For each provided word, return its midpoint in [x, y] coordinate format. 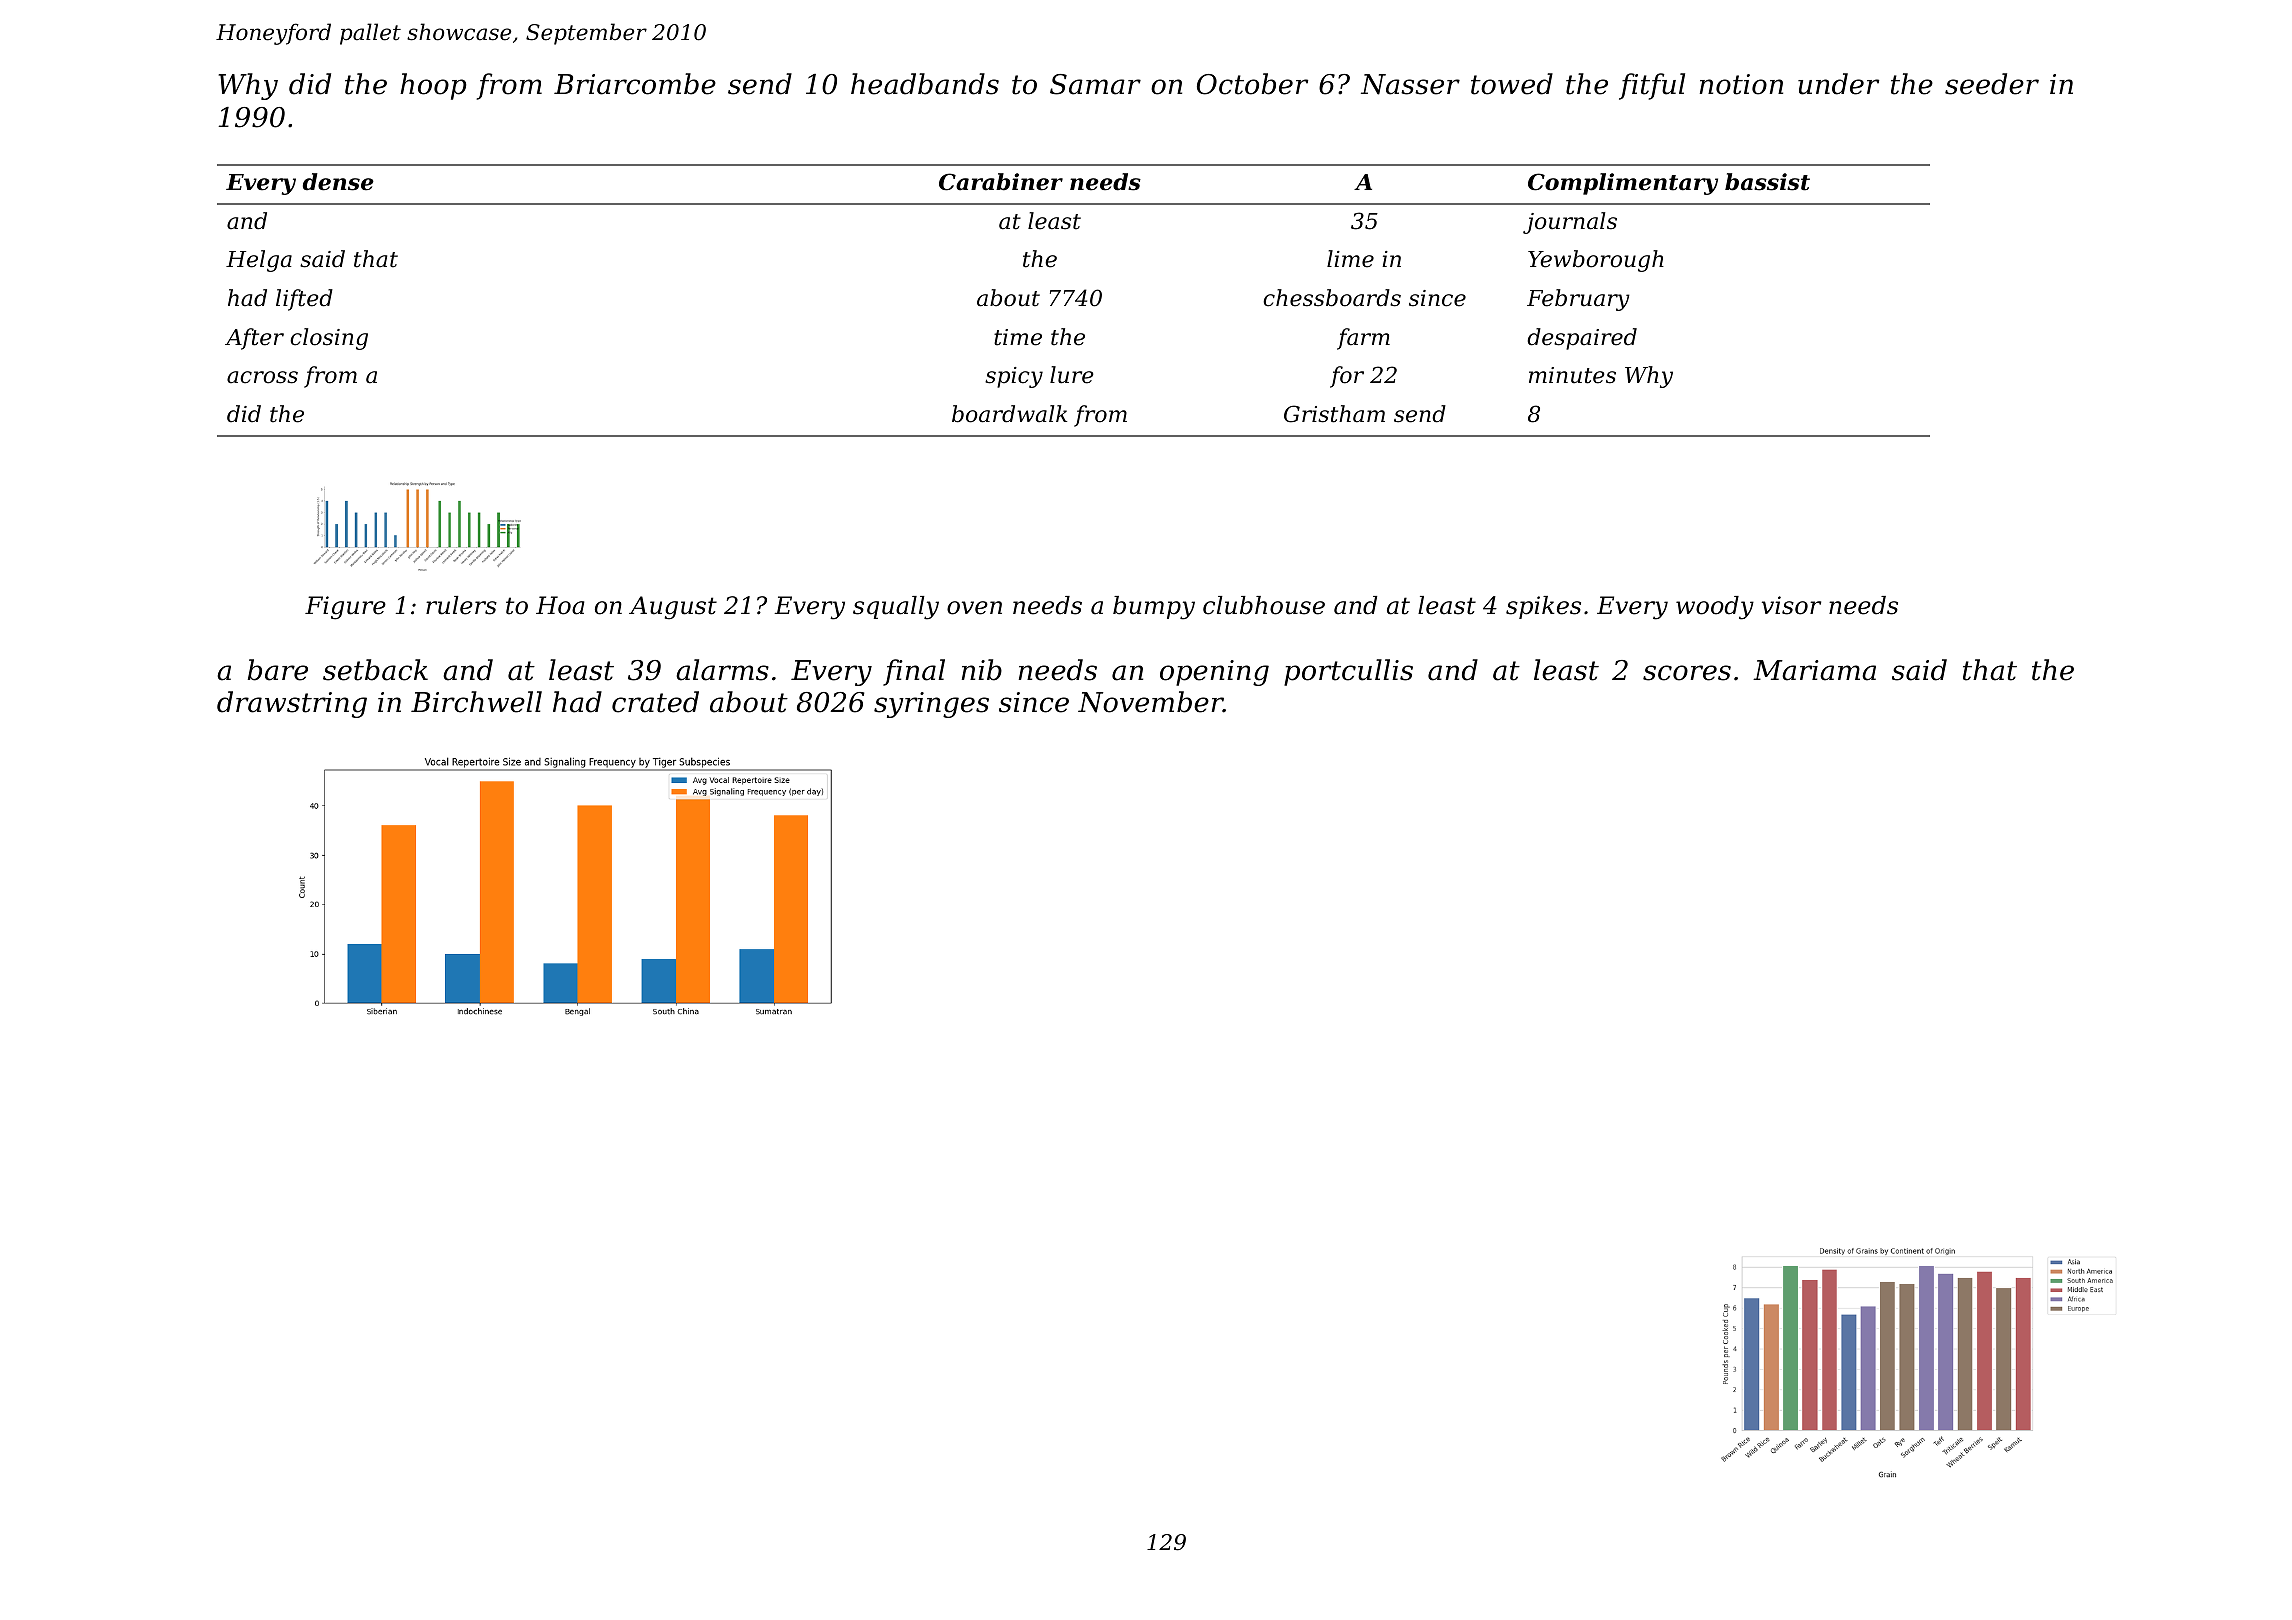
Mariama [1814, 670]
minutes [1572, 375]
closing [329, 339]
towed [1512, 84]
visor [1791, 605]
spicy [1014, 377]
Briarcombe [635, 84]
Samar [1095, 84]
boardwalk [1009, 414]
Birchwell [476, 702]
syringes [931, 705]
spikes [1543, 607]
